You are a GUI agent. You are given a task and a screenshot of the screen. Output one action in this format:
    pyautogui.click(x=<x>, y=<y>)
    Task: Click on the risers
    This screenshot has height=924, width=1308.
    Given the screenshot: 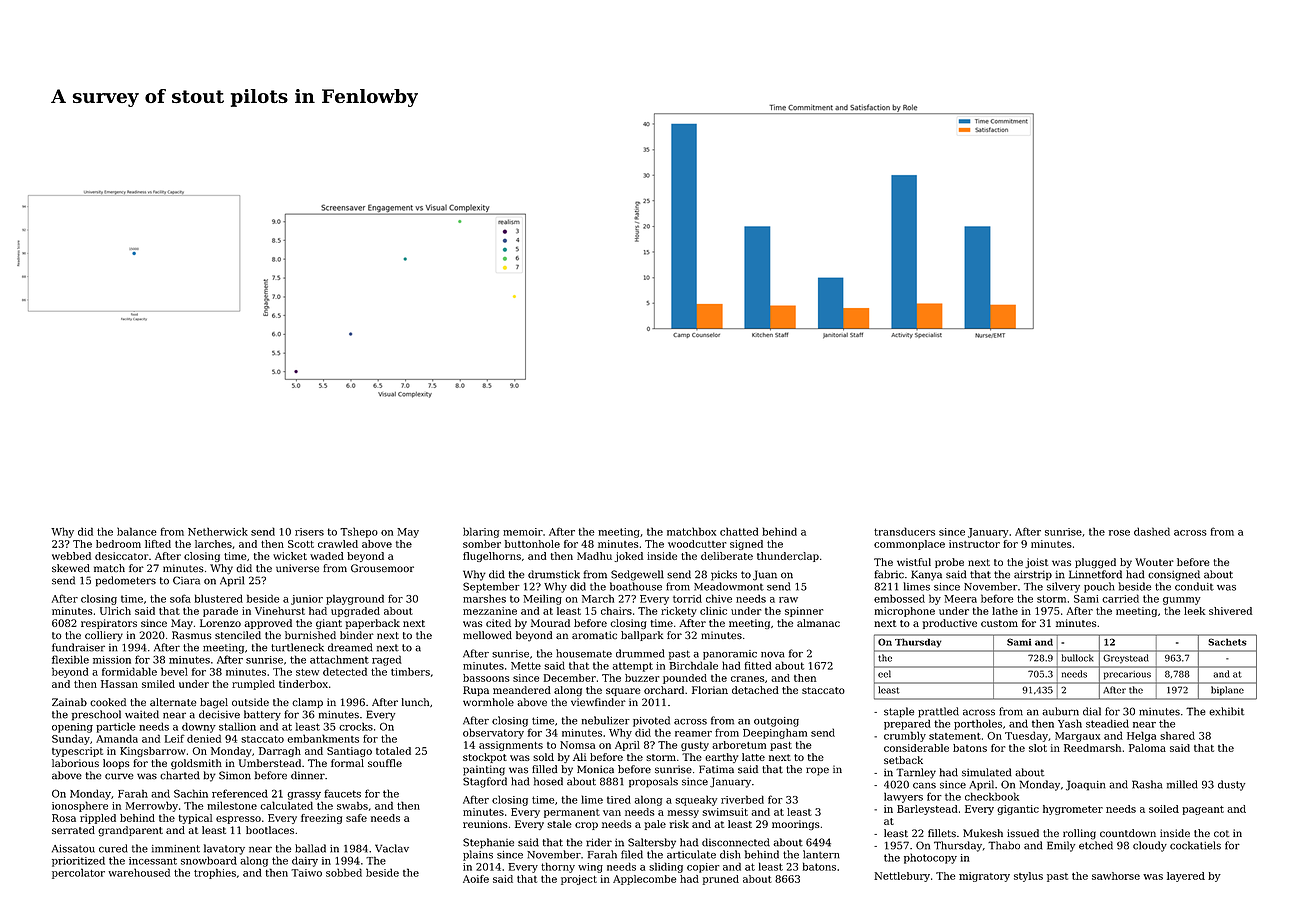 What is the action you would take?
    pyautogui.click(x=309, y=532)
